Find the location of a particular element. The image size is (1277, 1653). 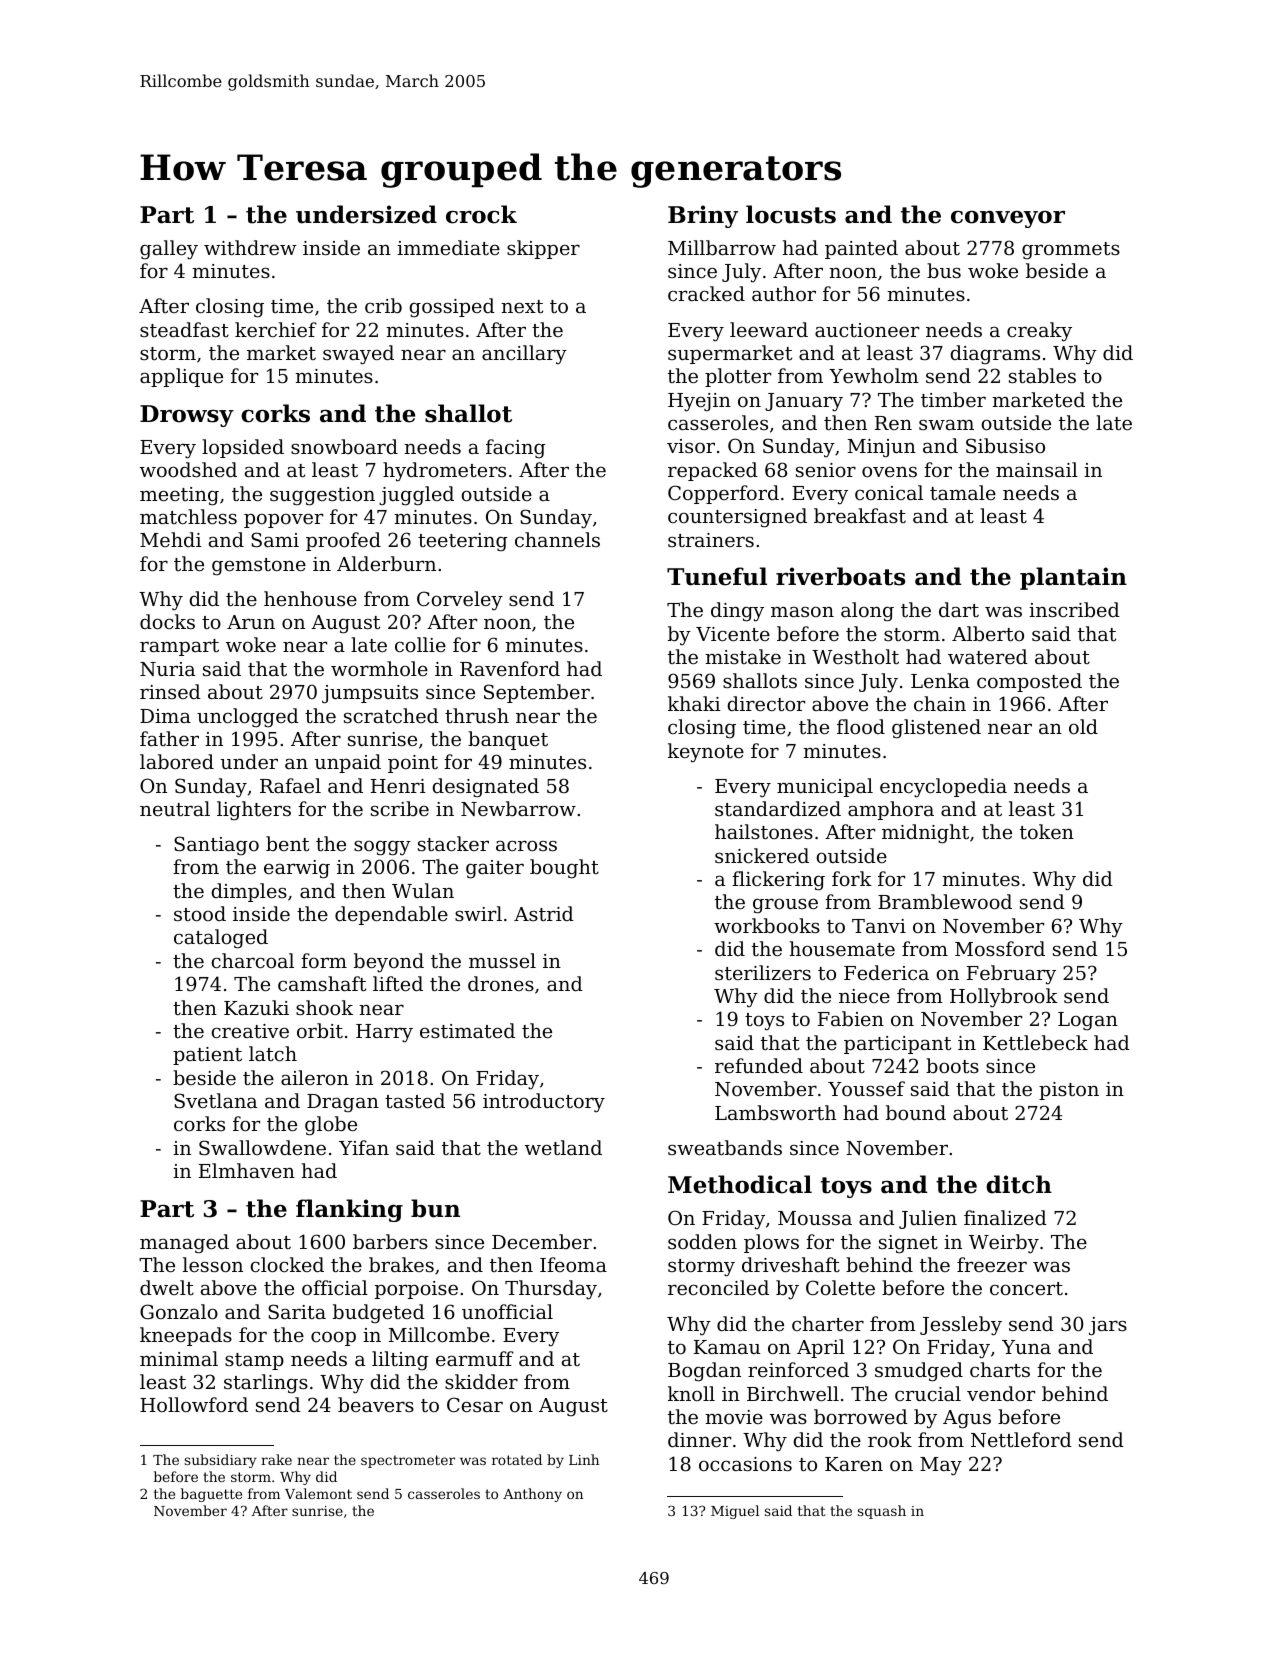

snickered is located at coordinates (762, 855).
